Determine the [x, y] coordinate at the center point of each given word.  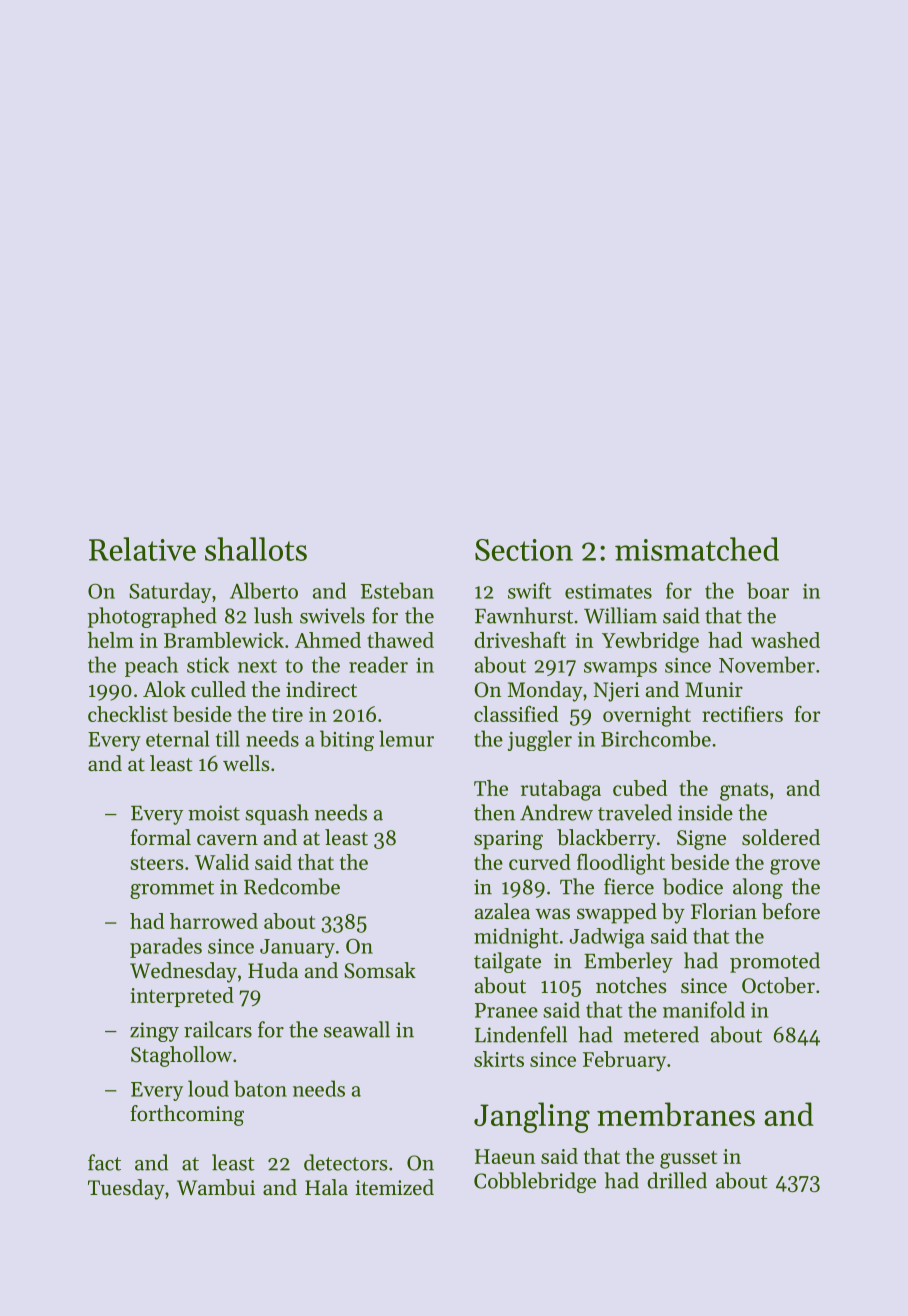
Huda [273, 970]
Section [524, 550]
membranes [676, 1114]
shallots [256, 549]
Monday [545, 691]
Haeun [505, 1156]
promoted [775, 962]
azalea [502, 911]
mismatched [697, 549]
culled [218, 689]
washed [785, 640]
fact [104, 1162]
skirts [499, 1059]
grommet [172, 890]
